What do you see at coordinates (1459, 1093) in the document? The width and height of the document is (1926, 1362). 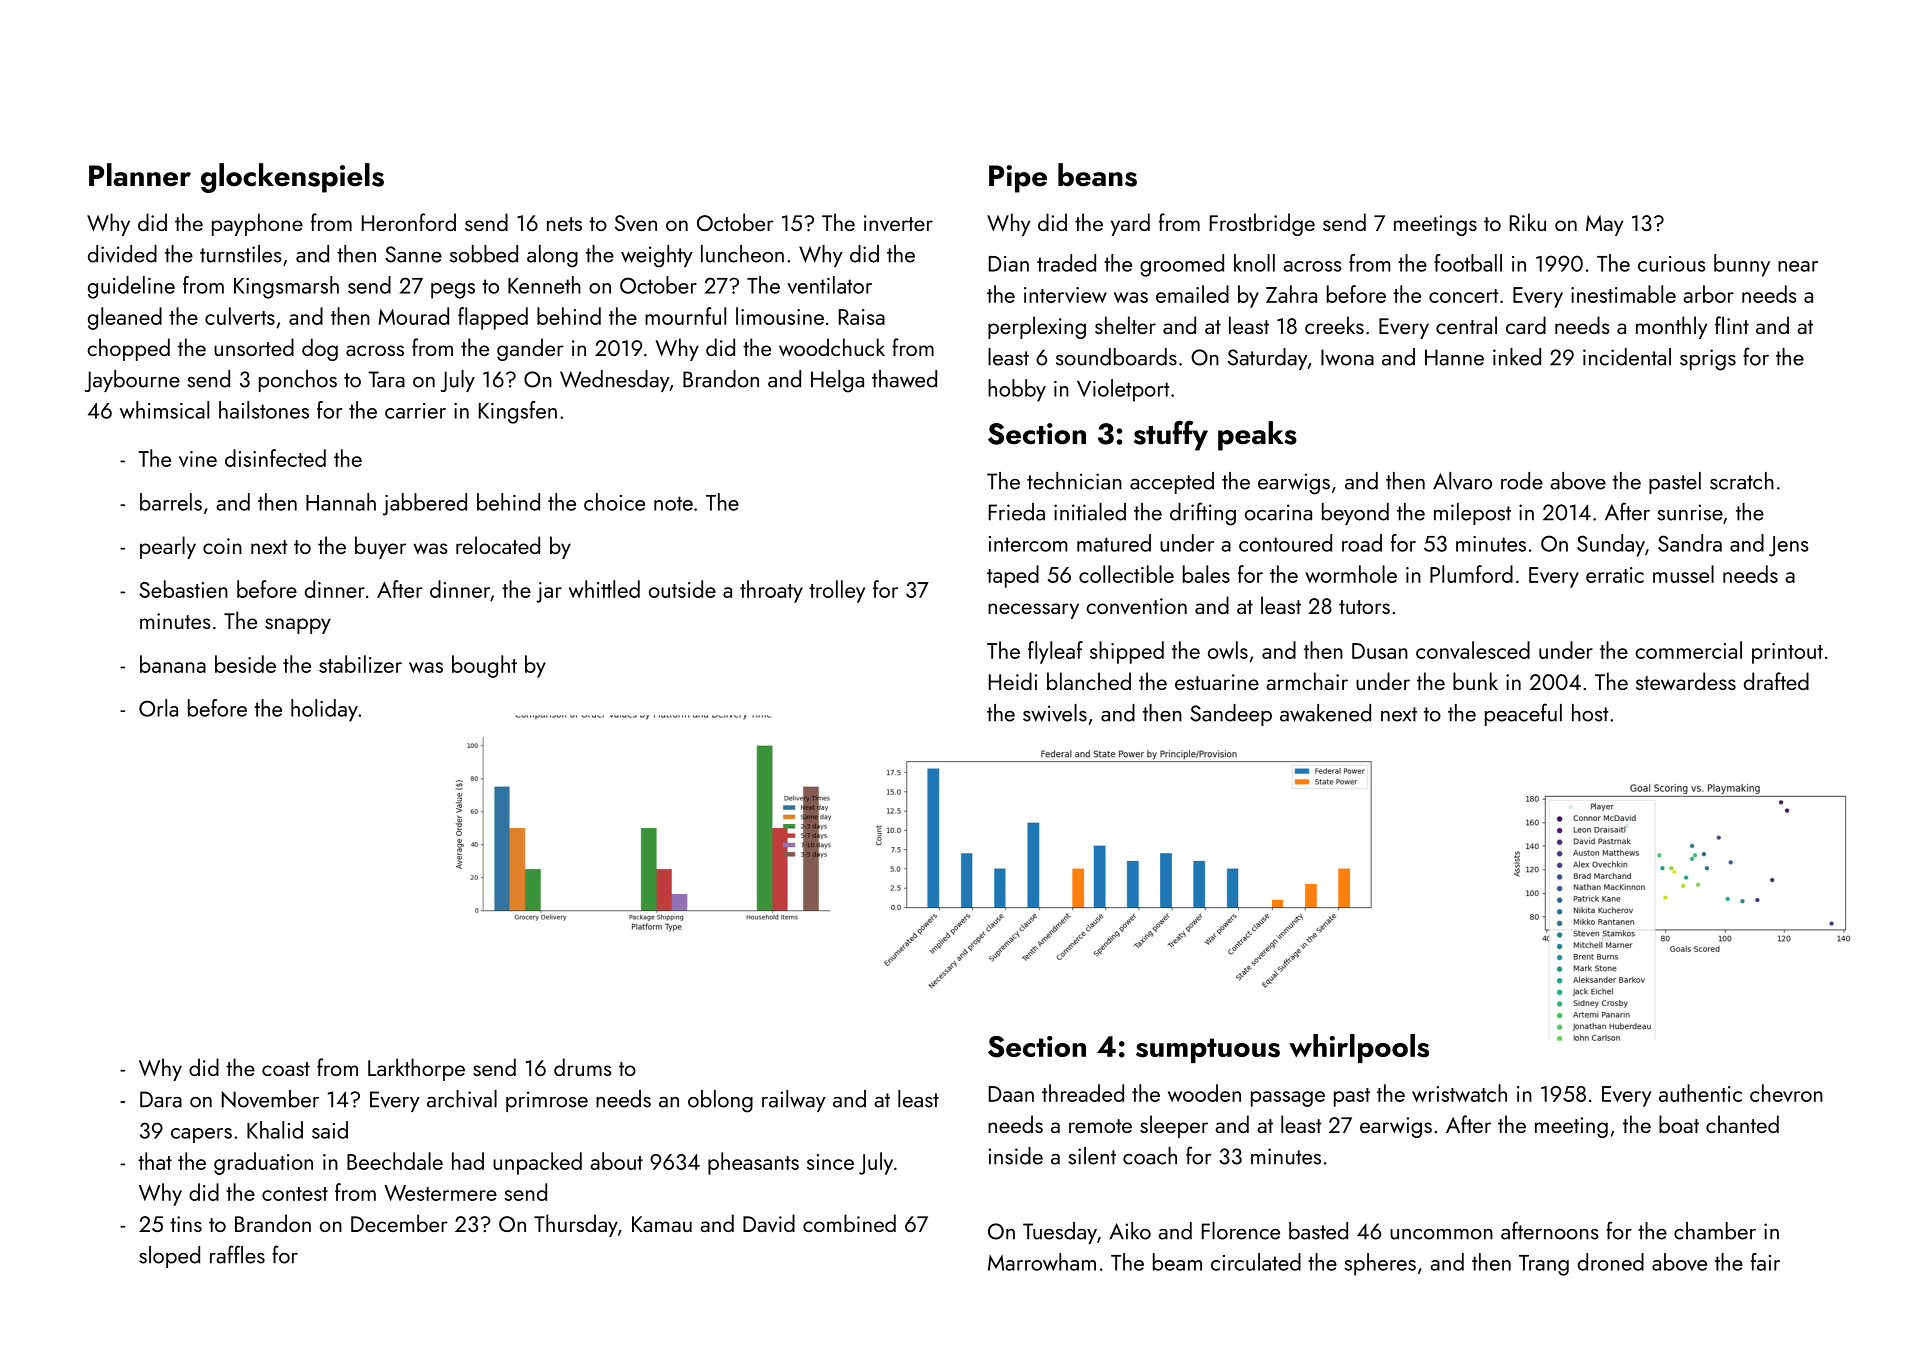 I see `wristwatch` at bounding box center [1459, 1093].
